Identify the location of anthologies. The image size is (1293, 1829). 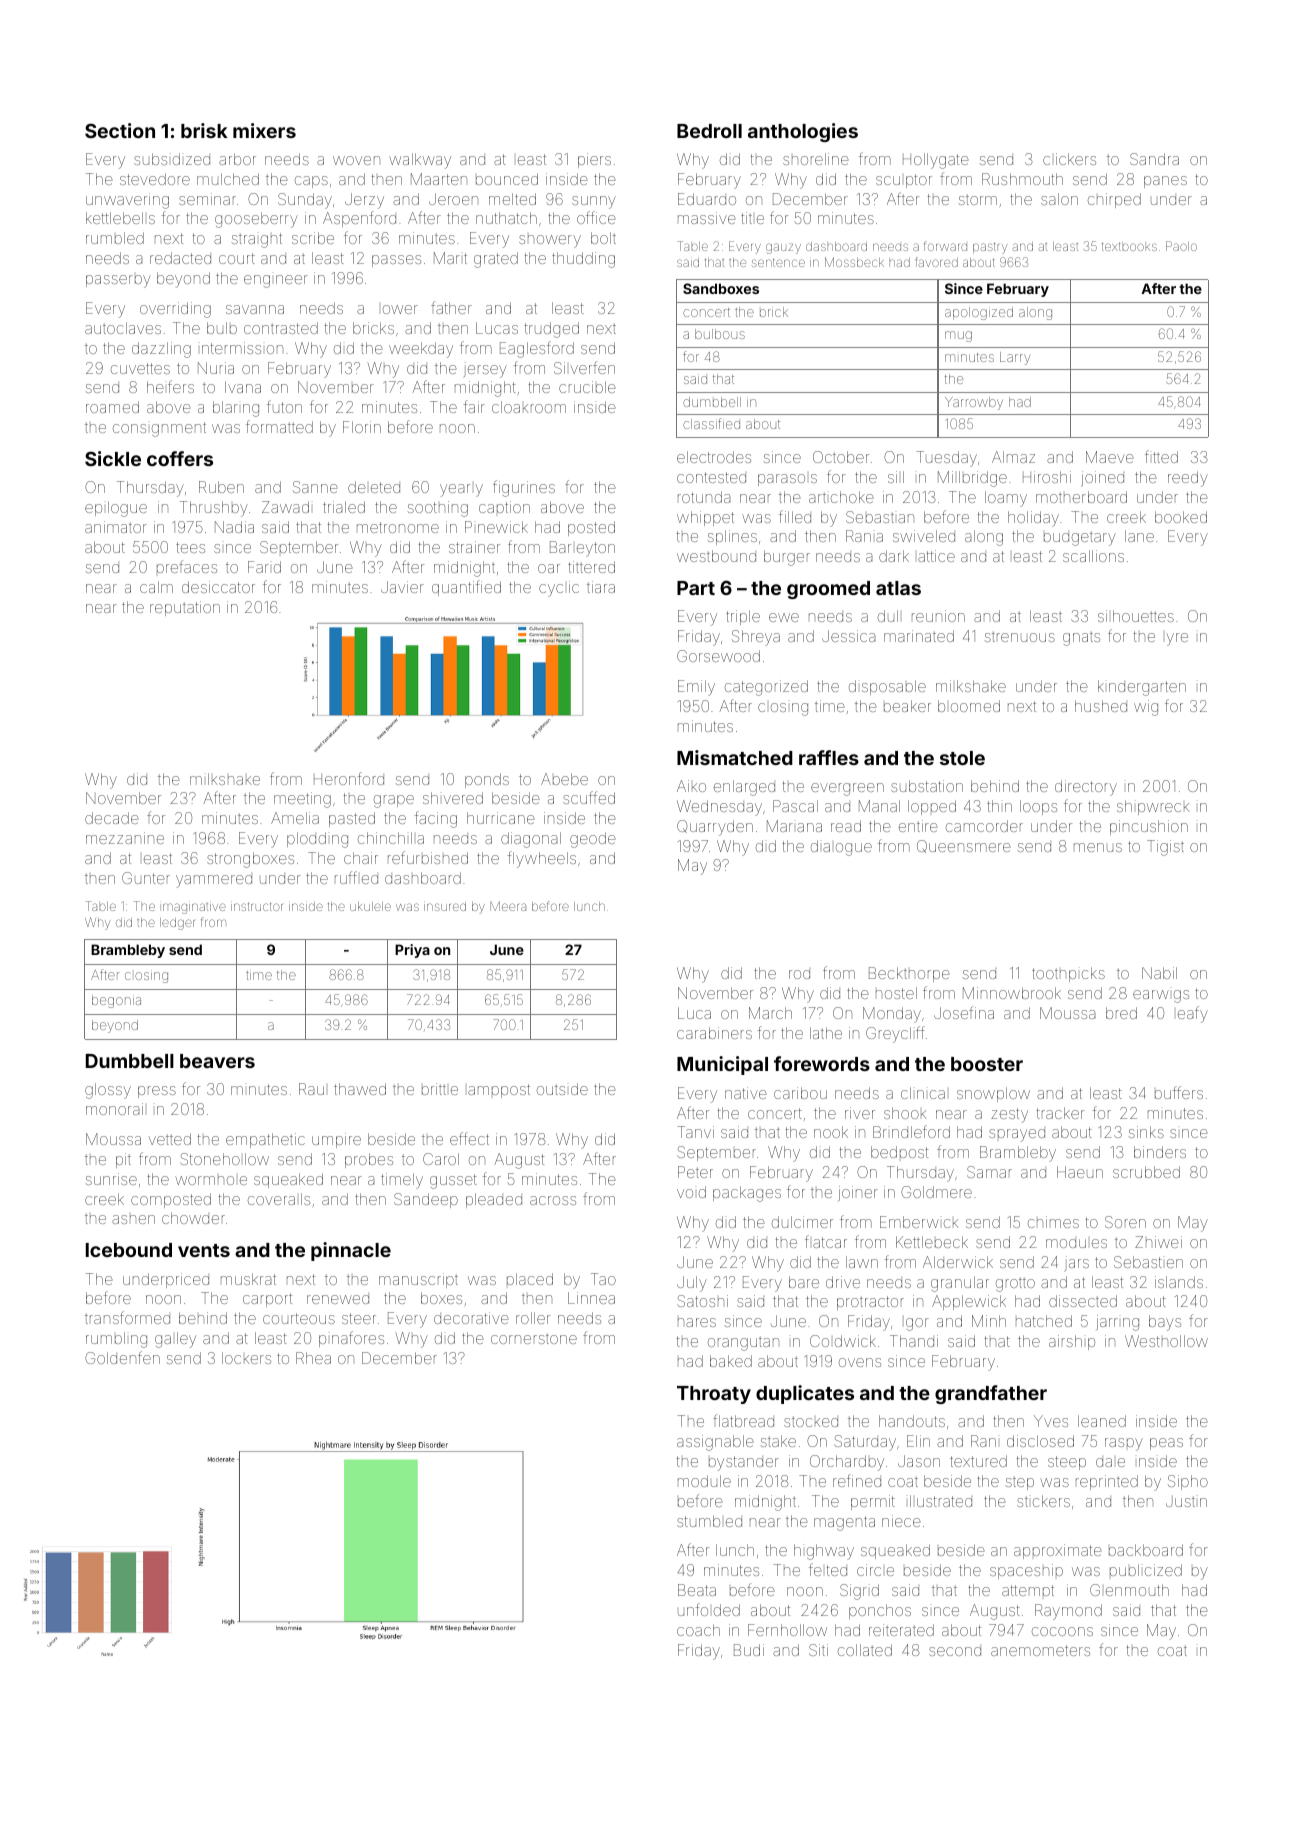
(803, 132).
